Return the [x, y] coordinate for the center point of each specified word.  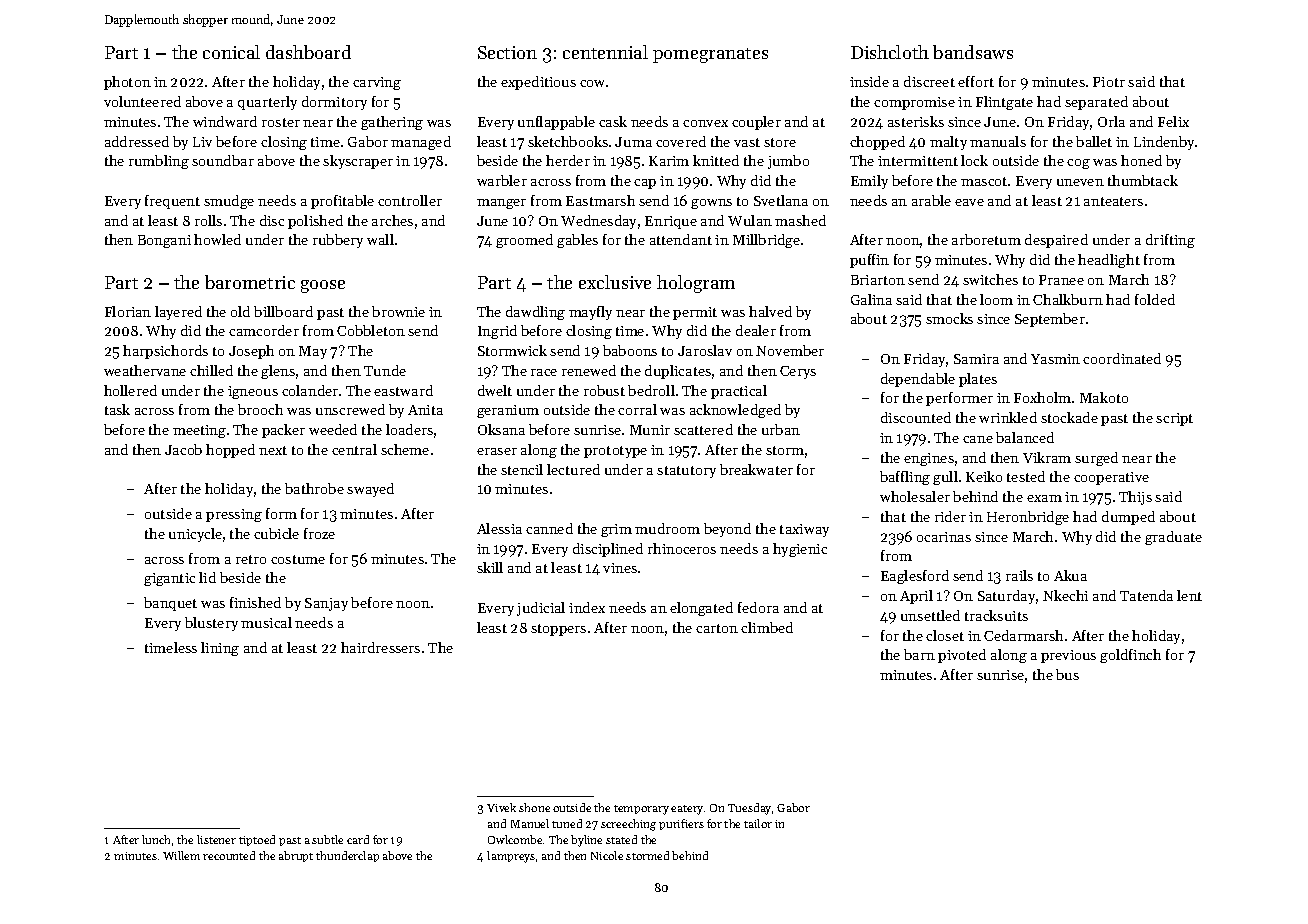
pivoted [962, 656]
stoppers [558, 630]
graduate [1173, 538]
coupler [756, 123]
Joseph [251, 352]
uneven [1080, 182]
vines [620, 568]
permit [695, 313]
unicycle [195, 535]
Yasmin [1055, 359]
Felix [1173, 121]
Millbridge [766, 241]
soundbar [223, 160]
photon [127, 83]
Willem [181, 855]
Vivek [501, 807]
